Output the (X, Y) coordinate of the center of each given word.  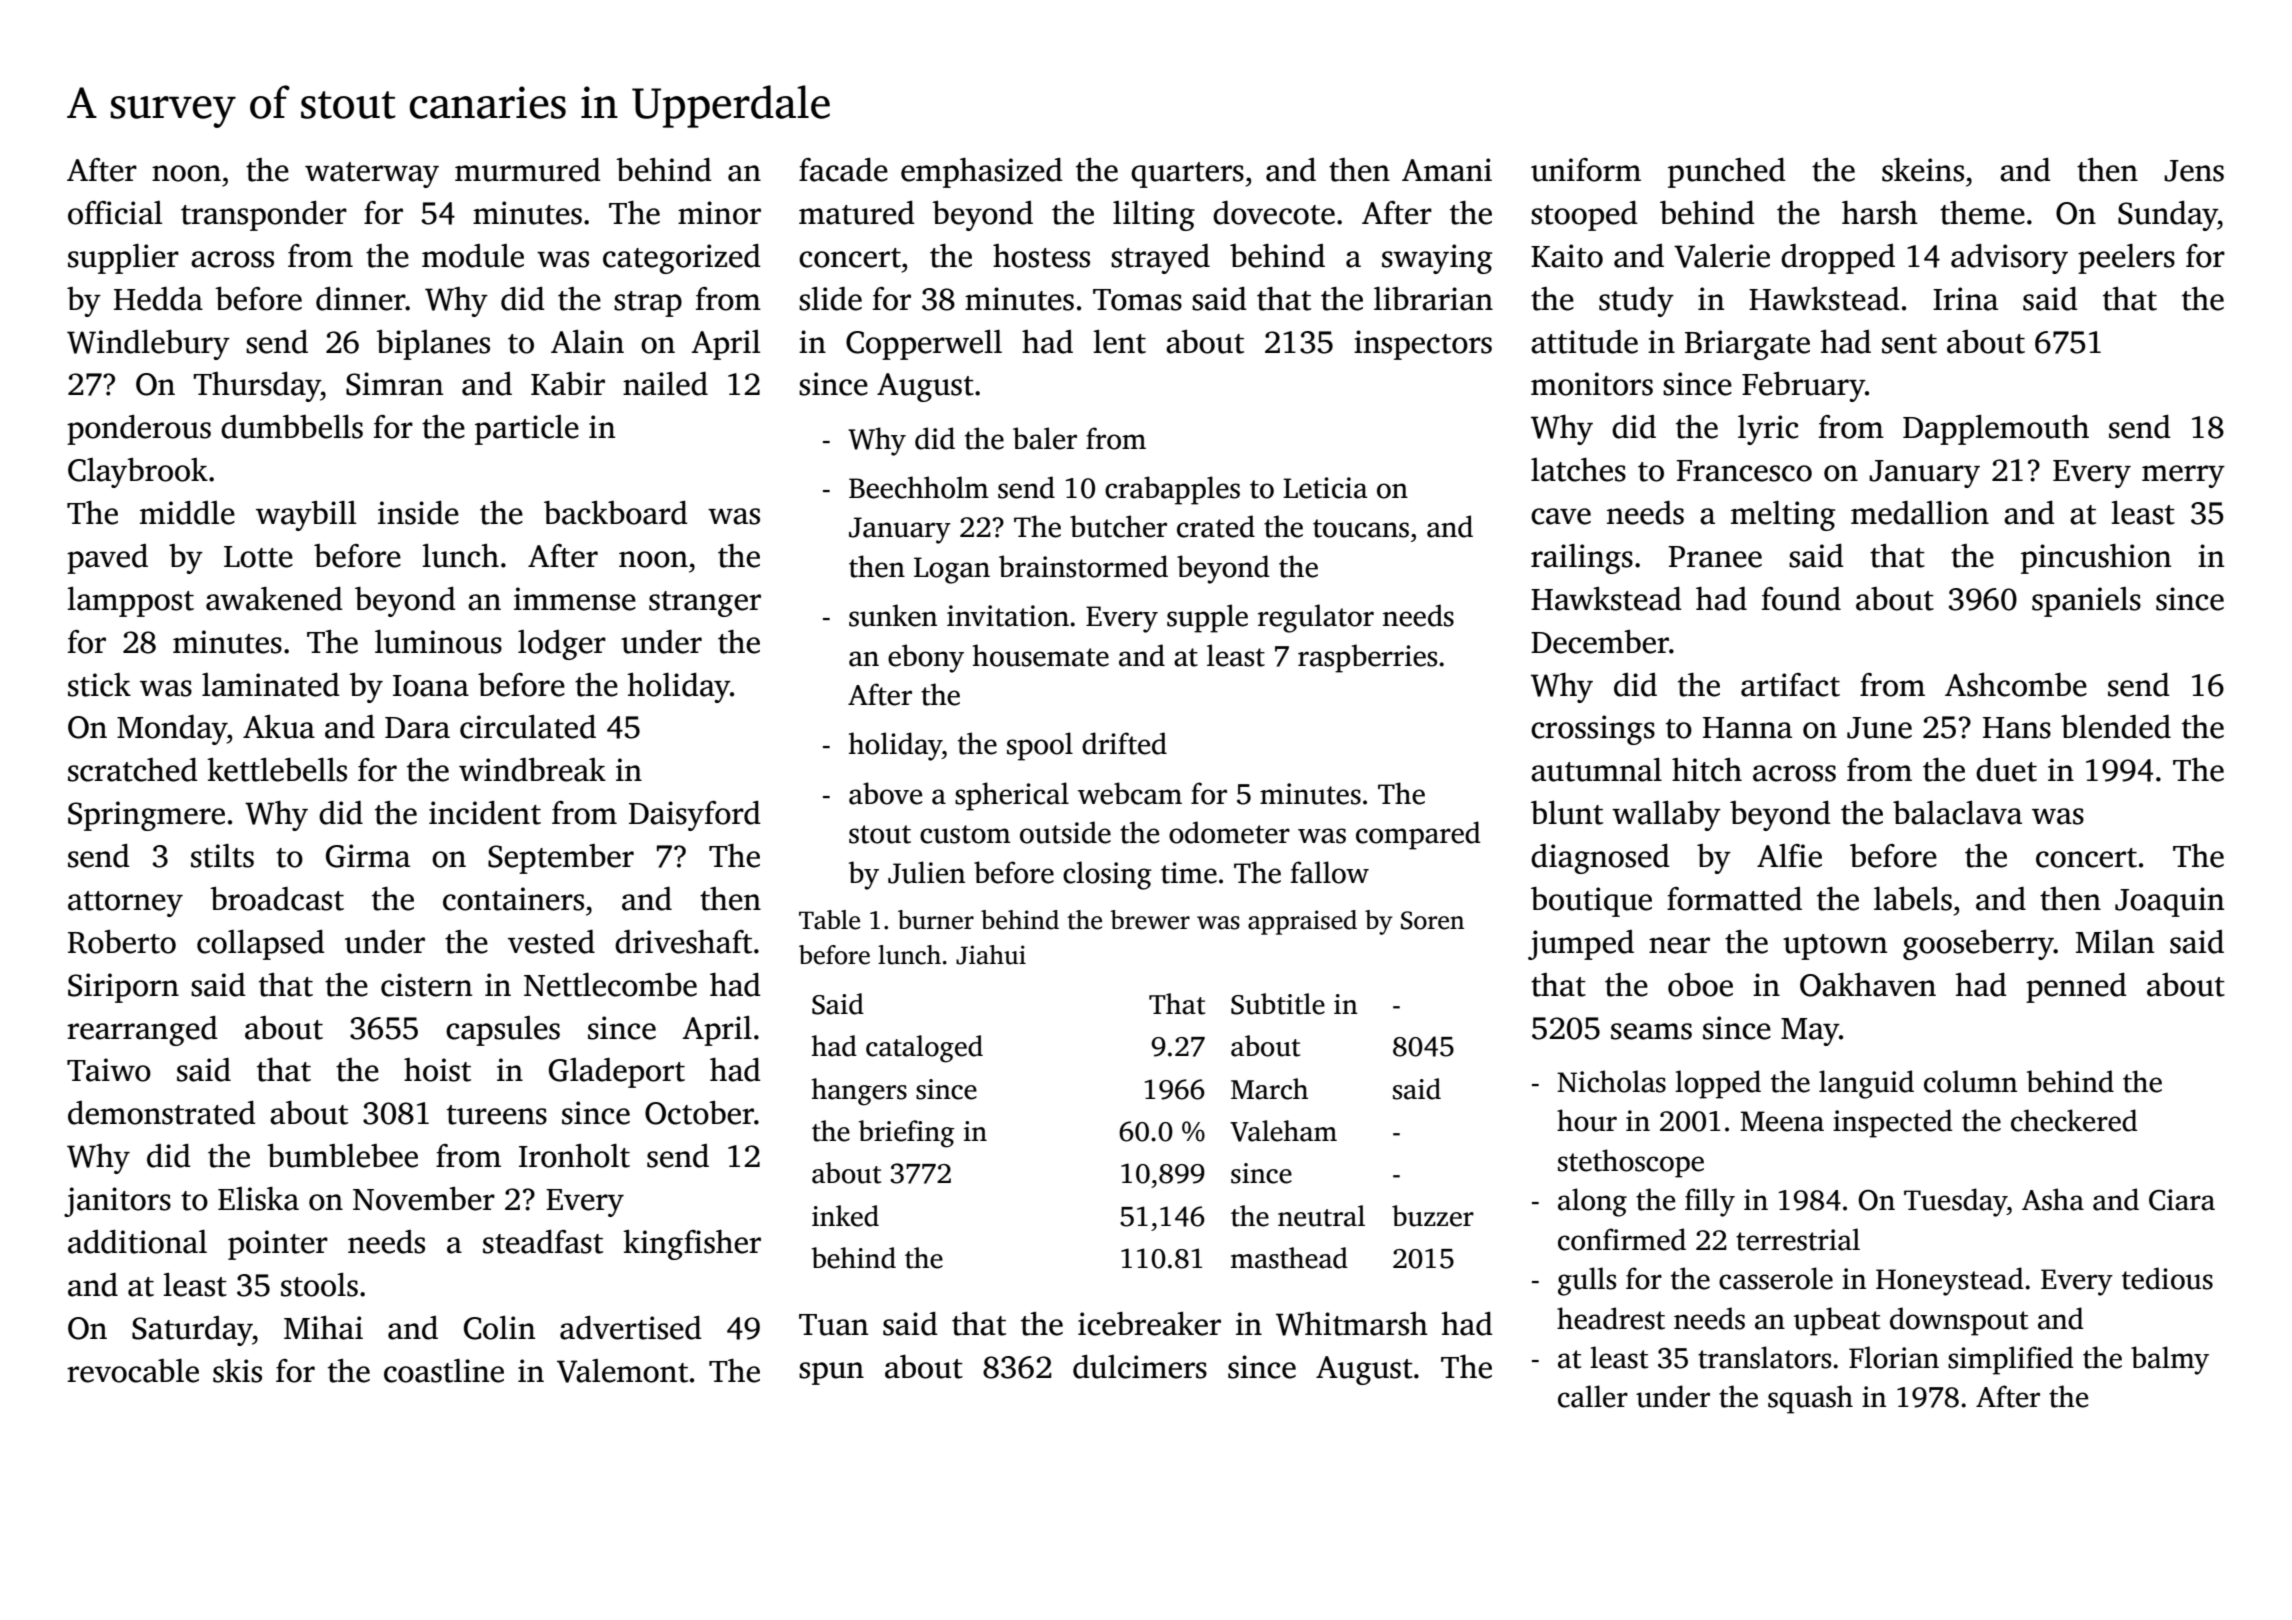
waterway (372, 175)
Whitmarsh (1352, 1324)
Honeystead (1950, 1281)
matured (857, 213)
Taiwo (109, 1070)
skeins (1923, 170)
